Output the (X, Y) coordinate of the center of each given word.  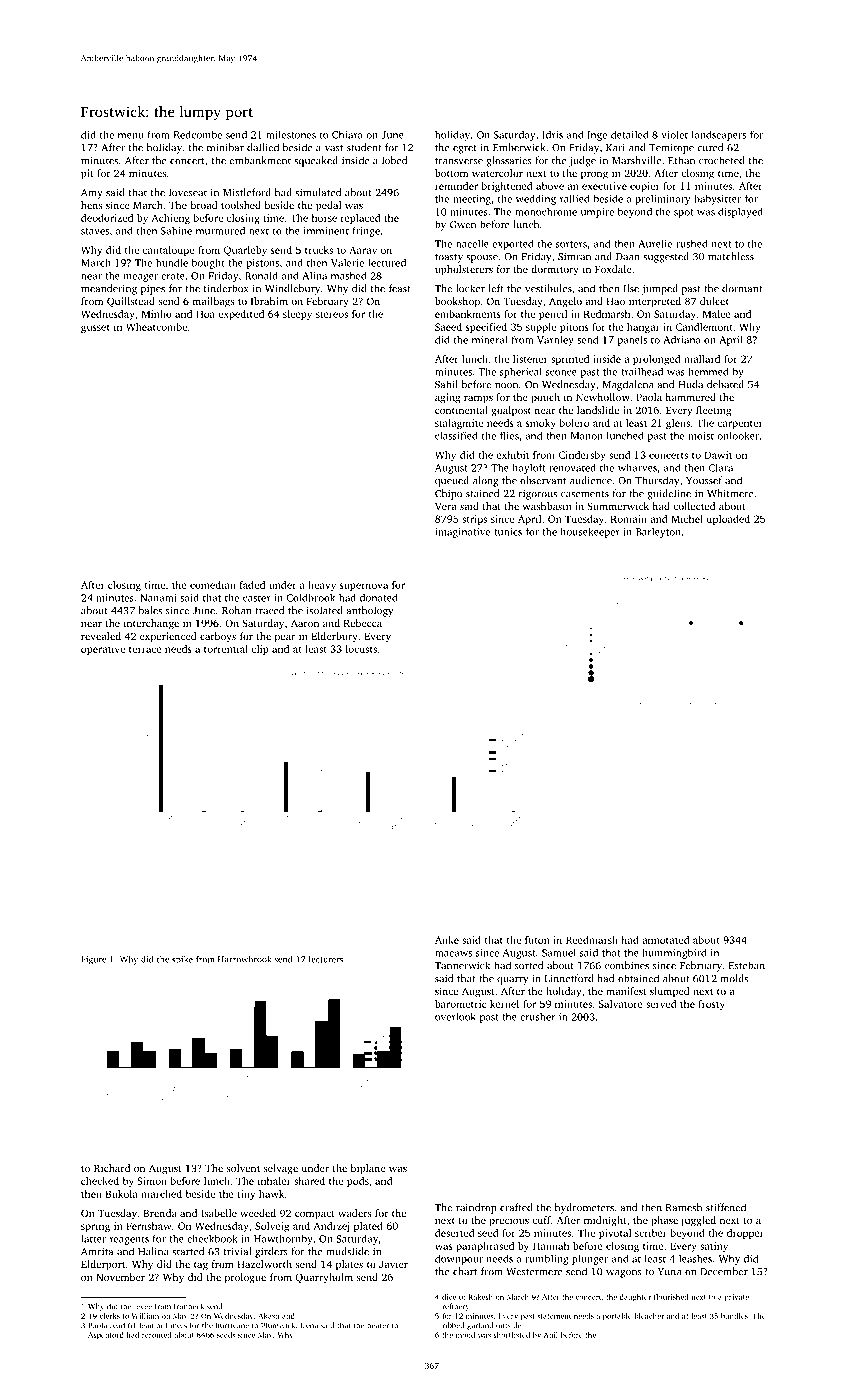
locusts (361, 649)
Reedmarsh (592, 940)
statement (554, 1316)
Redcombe (198, 135)
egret (465, 149)
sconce (561, 373)
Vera (445, 506)
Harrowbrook (245, 959)
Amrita (97, 1252)
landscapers (719, 136)
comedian (213, 585)
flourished (671, 1297)
